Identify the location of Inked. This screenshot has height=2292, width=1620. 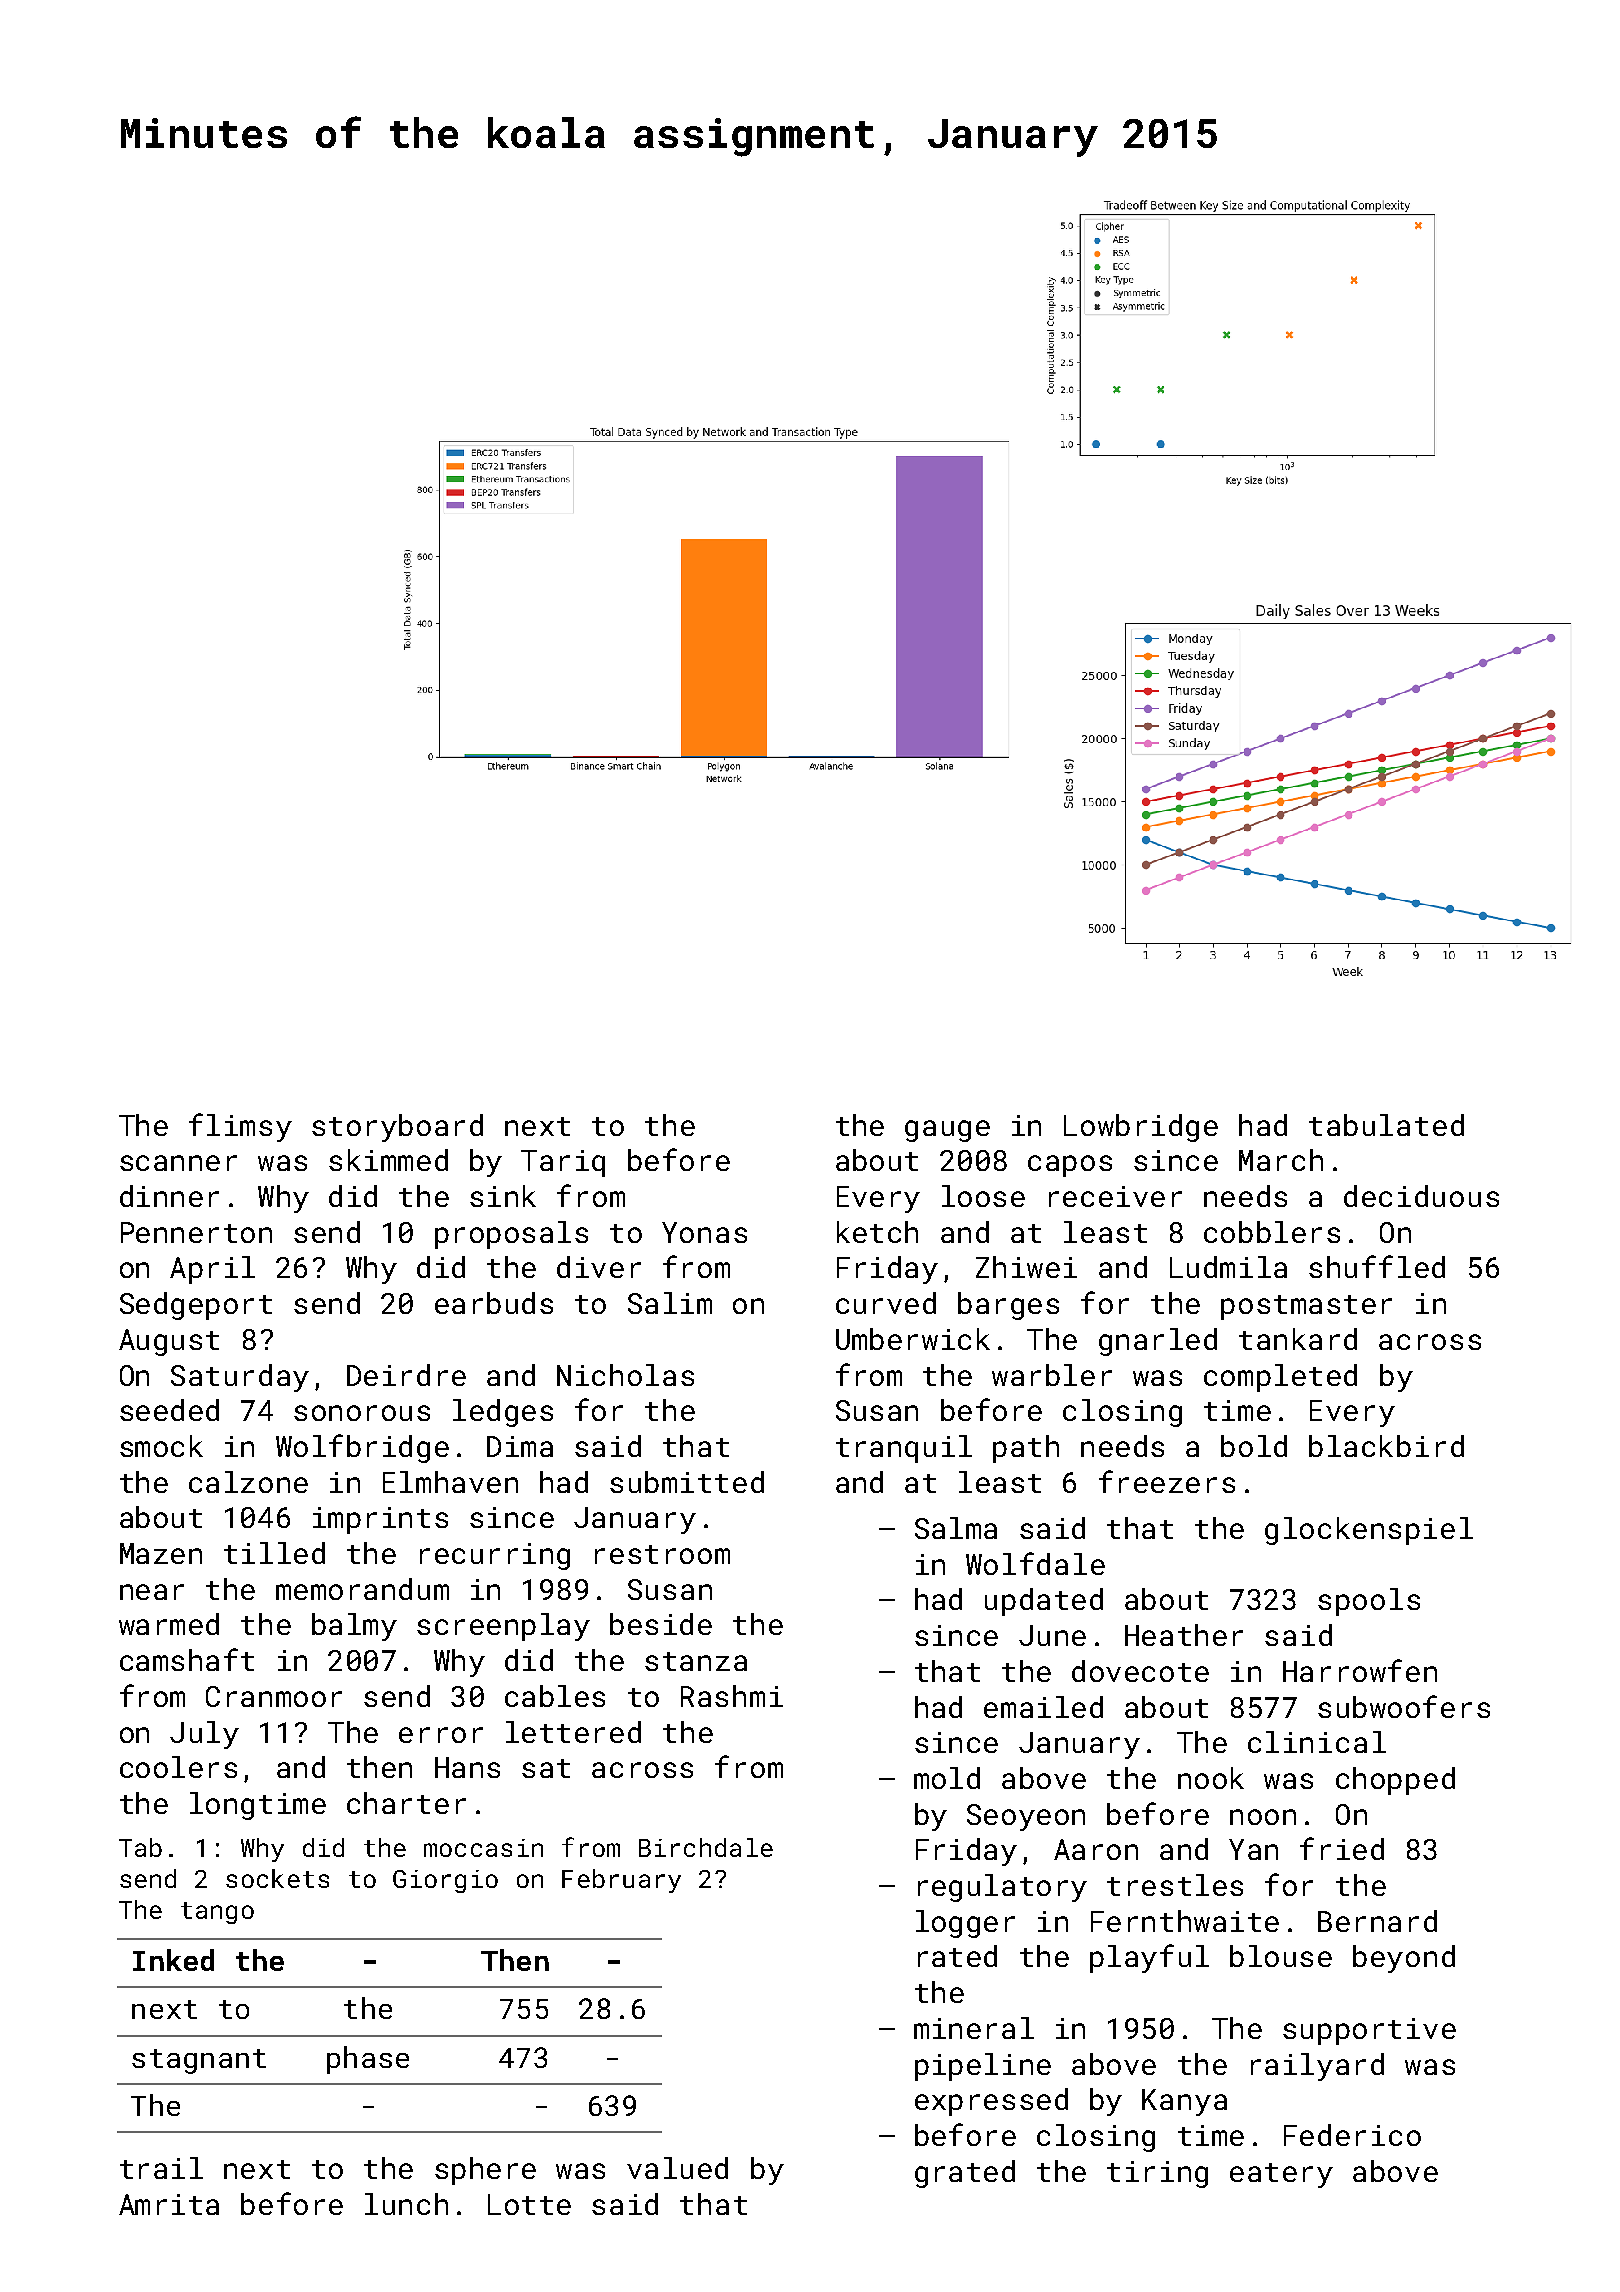
(173, 1960).
